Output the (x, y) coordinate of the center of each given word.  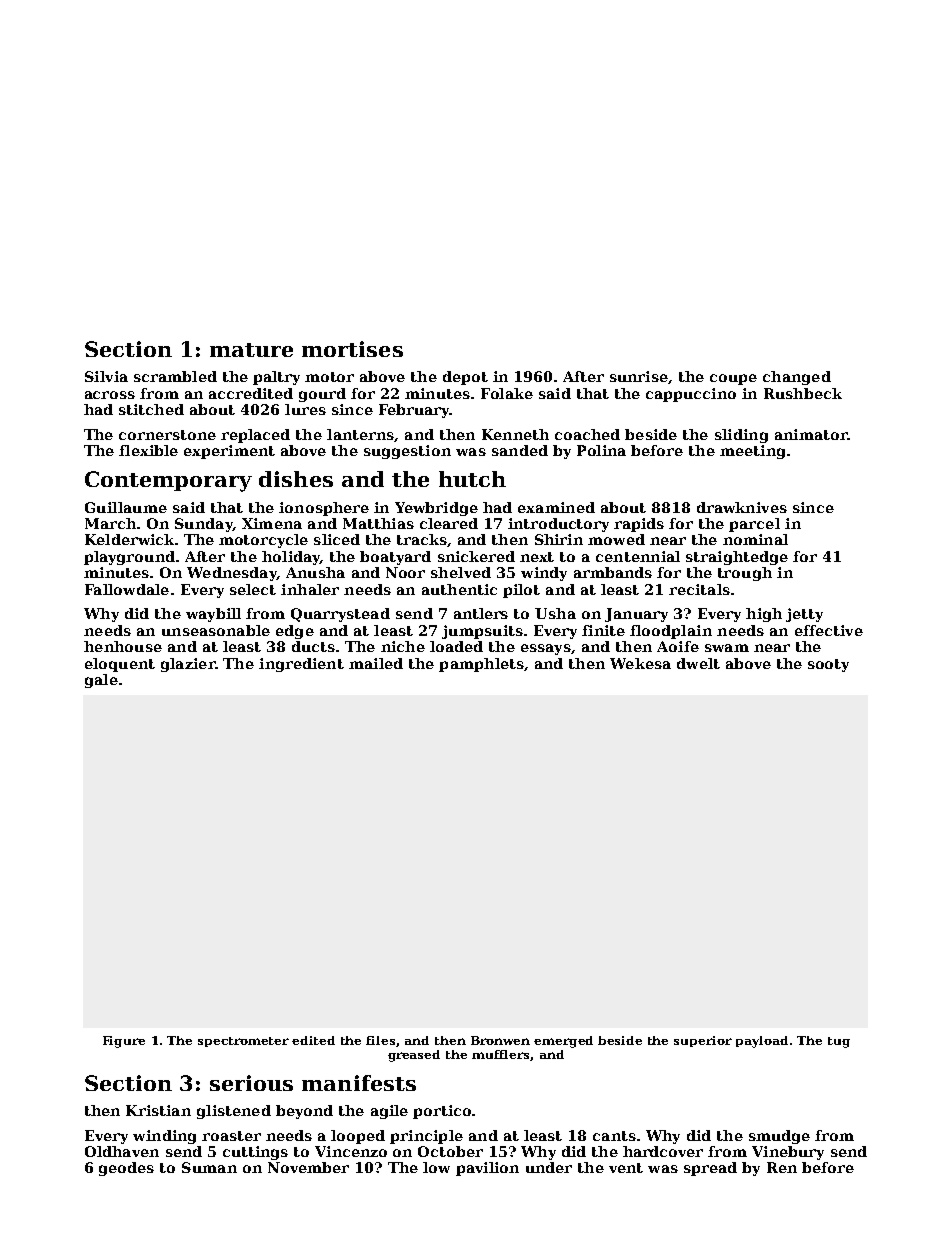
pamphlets (481, 665)
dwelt (698, 663)
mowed (616, 539)
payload (762, 1042)
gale (101, 681)
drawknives (742, 507)
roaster (231, 1136)
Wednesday (232, 574)
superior (703, 1041)
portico (442, 1112)
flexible (148, 450)
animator (811, 434)
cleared (449, 523)
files (380, 1040)
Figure (124, 1042)
